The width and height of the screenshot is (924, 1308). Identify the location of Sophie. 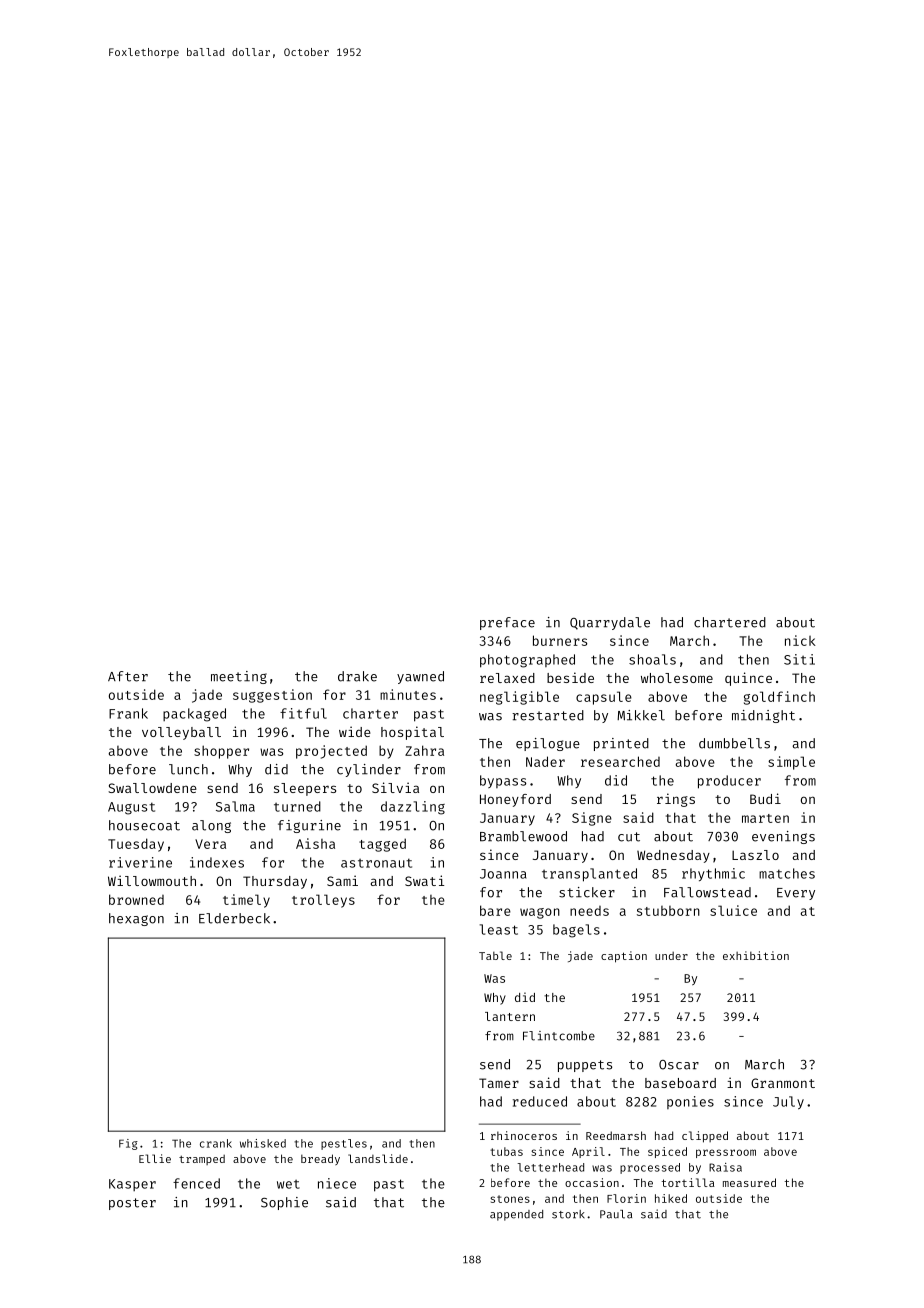
(284, 1203).
